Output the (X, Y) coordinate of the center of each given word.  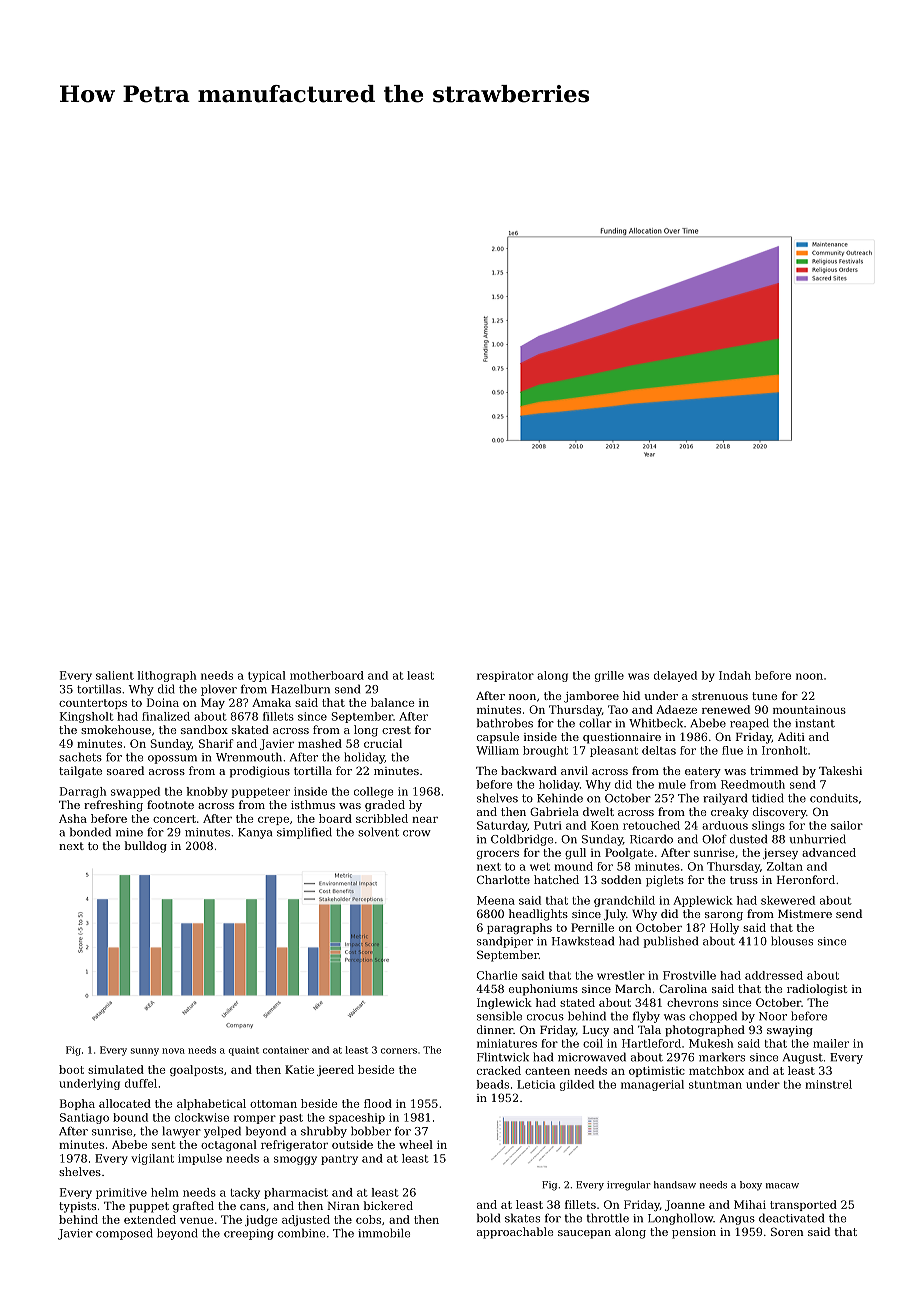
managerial (652, 1085)
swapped (135, 792)
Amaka (271, 702)
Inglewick (504, 1003)
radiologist (817, 990)
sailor (847, 825)
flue (732, 750)
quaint (244, 1051)
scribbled (382, 818)
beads (493, 1084)
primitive (121, 1193)
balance (393, 702)
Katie (299, 1069)
